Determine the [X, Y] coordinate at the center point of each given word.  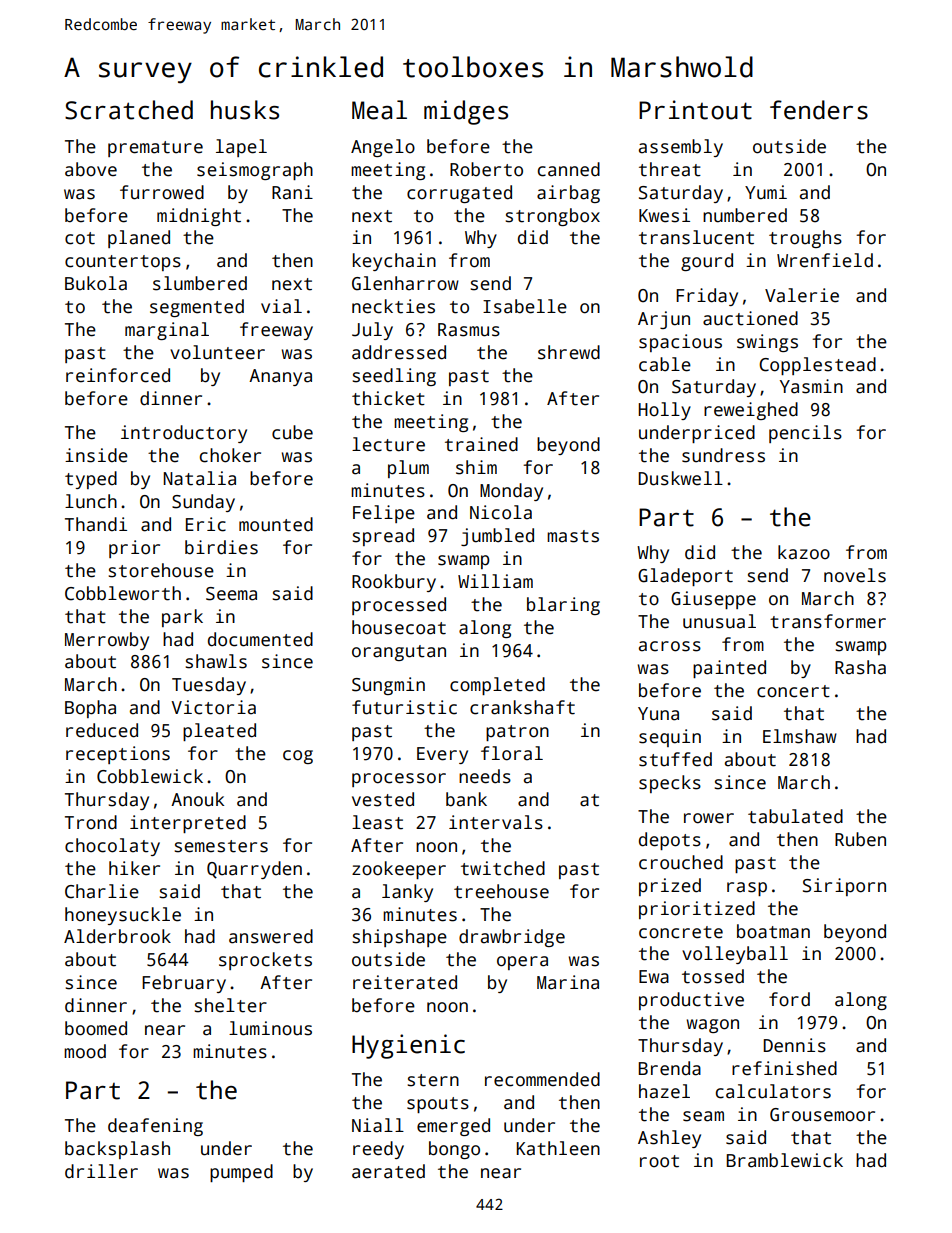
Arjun [664, 320]
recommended [542, 1079]
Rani [292, 192]
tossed [713, 976]
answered [271, 936]
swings [767, 343]
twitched [503, 868]
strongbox [553, 217]
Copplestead [817, 366]
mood [85, 1051]
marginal [167, 331]
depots [670, 841]
